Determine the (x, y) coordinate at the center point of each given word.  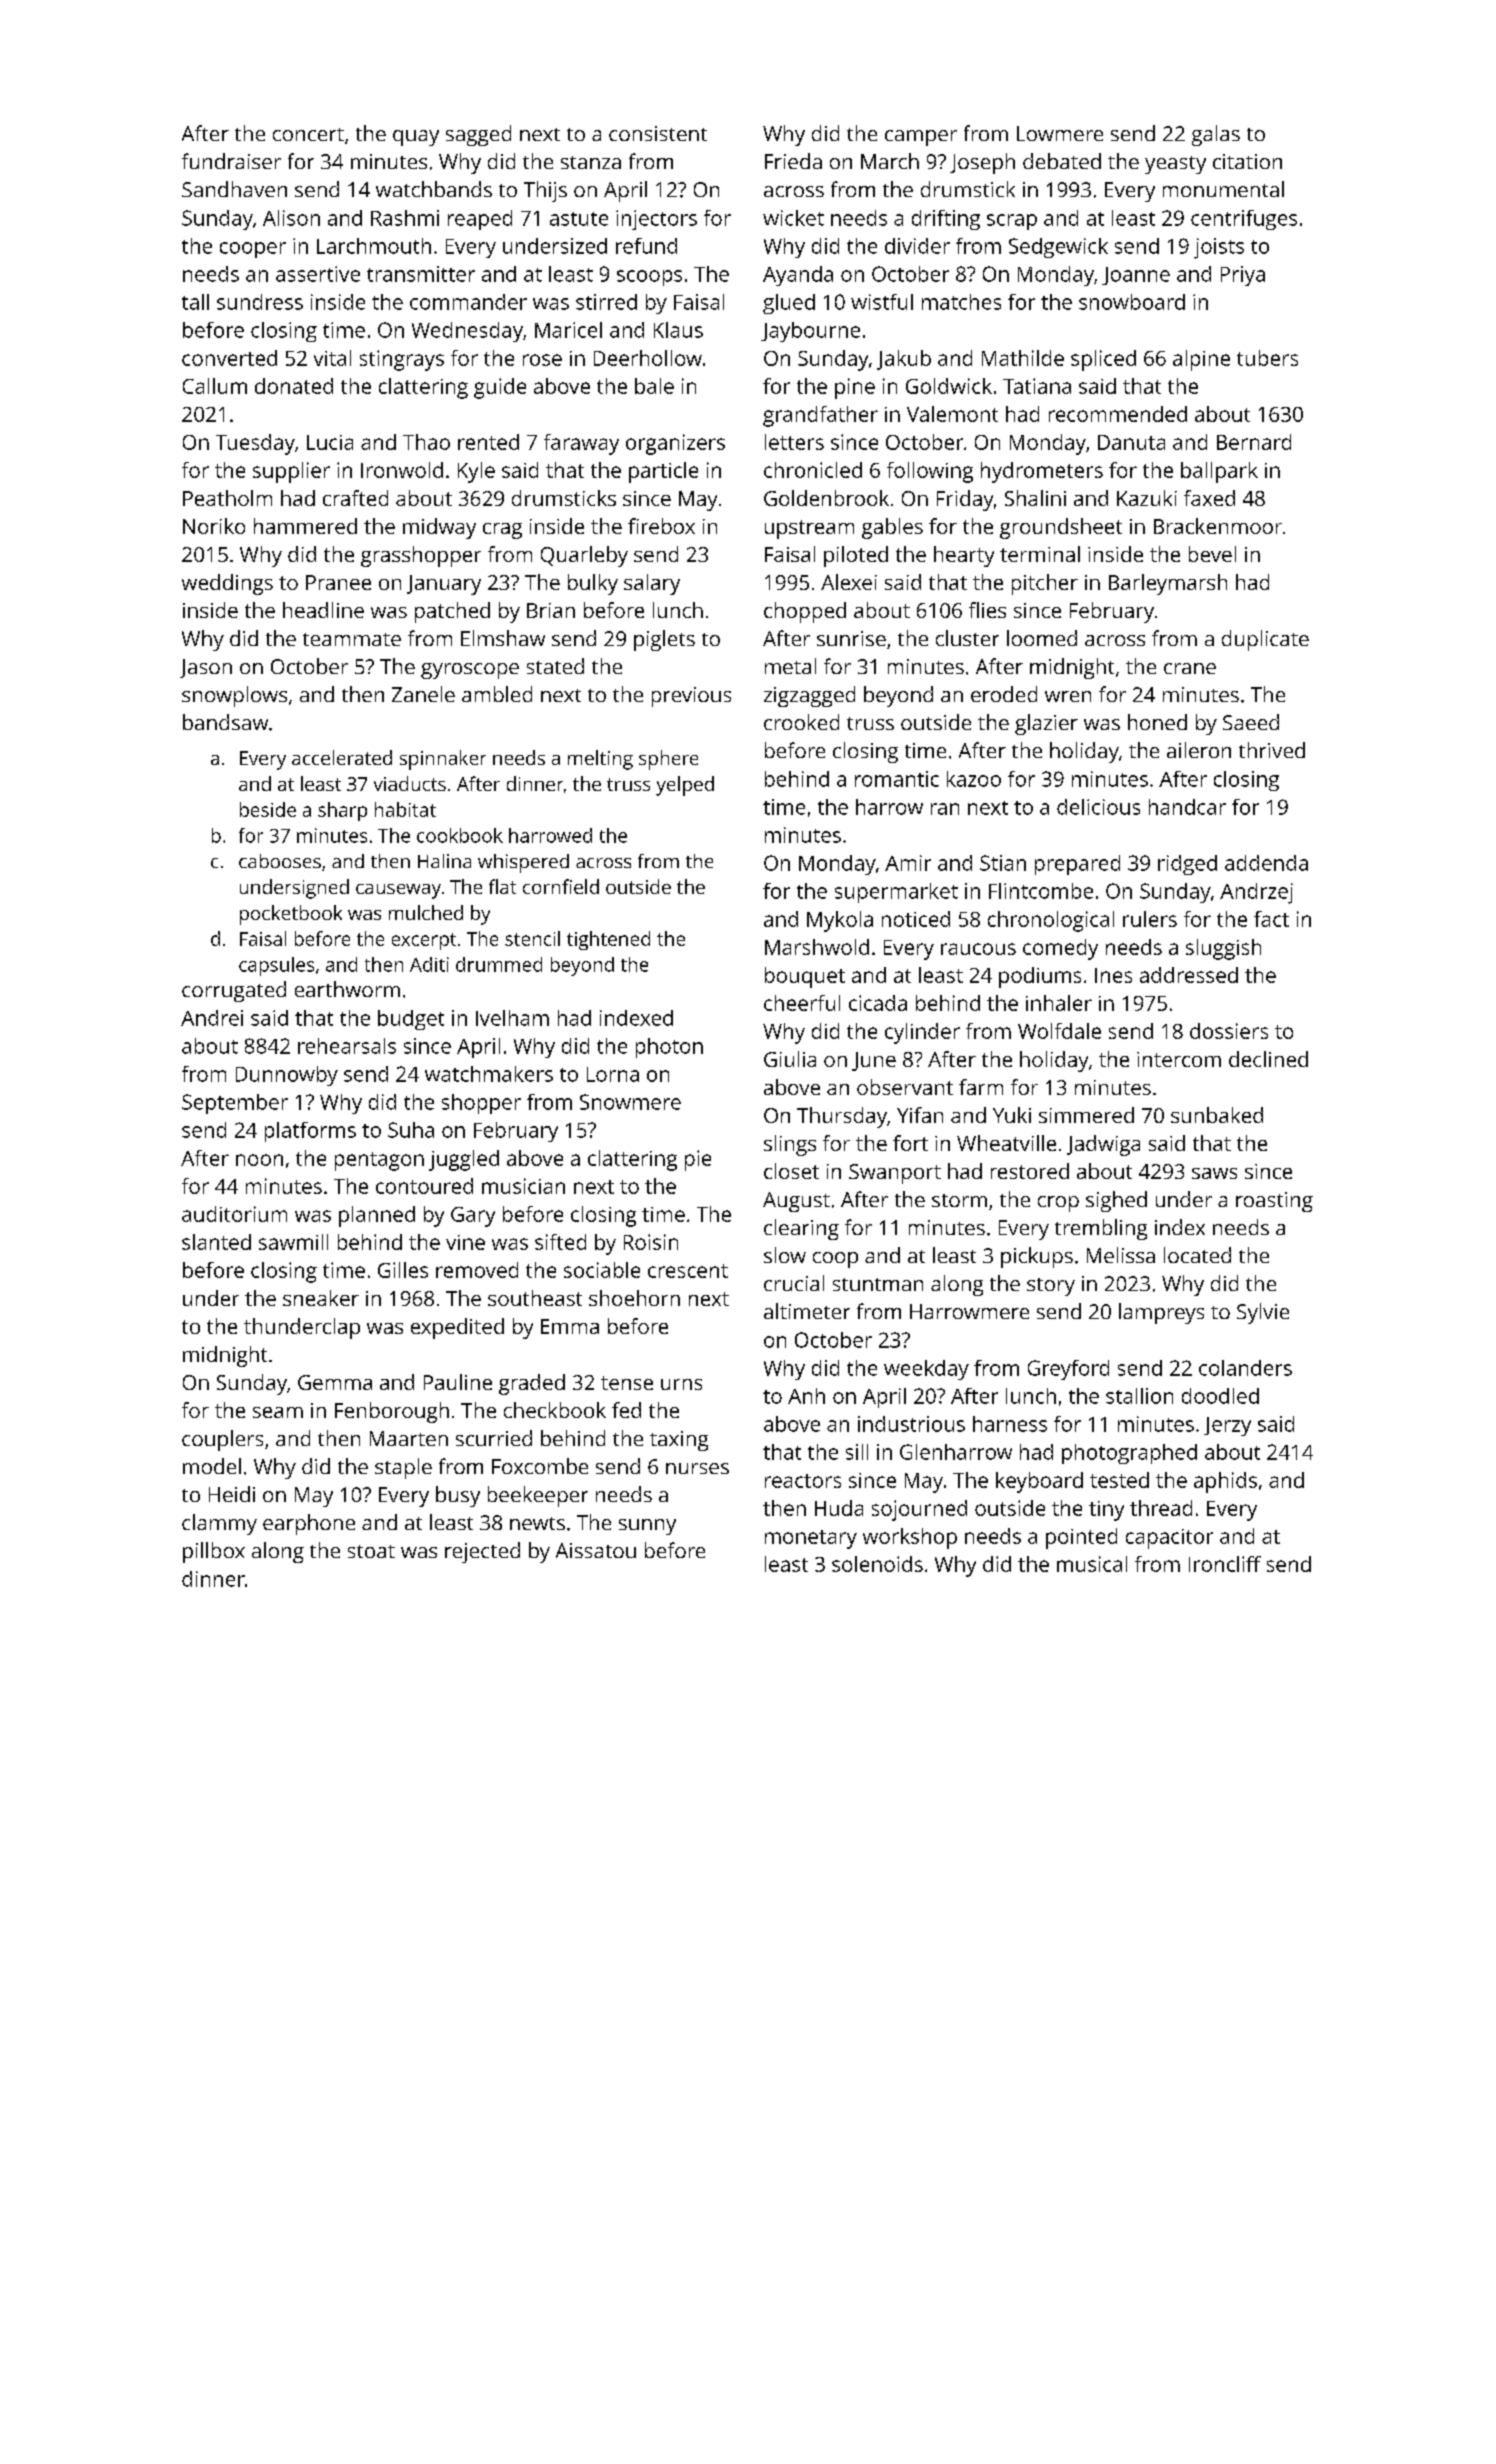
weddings (227, 584)
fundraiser (231, 161)
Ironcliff (1225, 1564)
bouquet (805, 977)
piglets (664, 640)
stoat (371, 1551)
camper (921, 138)
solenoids (877, 1564)
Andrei (212, 1018)
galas (1216, 135)
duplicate (1265, 640)
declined (1268, 1059)
